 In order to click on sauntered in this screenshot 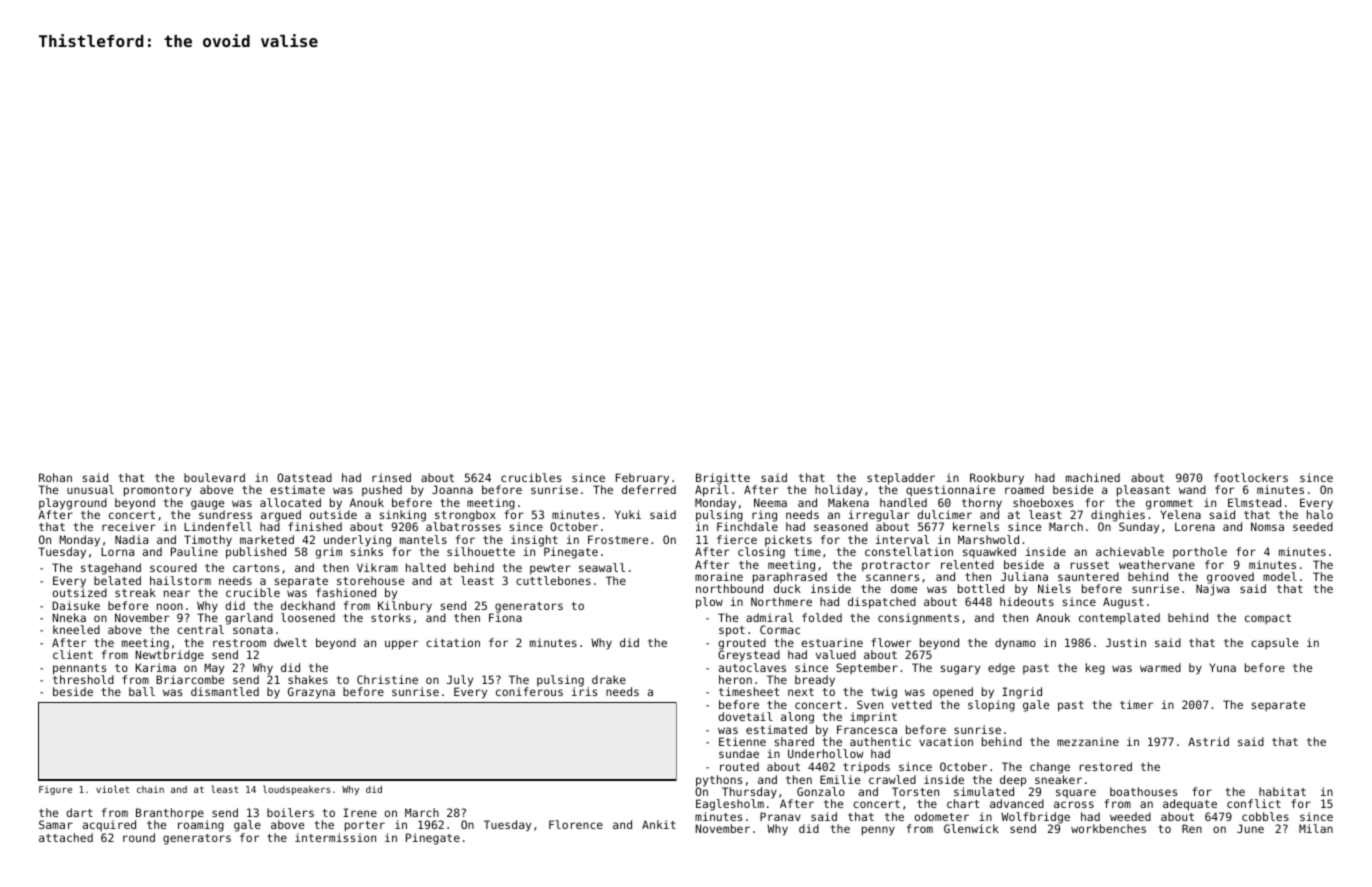, I will do `click(1088, 576)`.
